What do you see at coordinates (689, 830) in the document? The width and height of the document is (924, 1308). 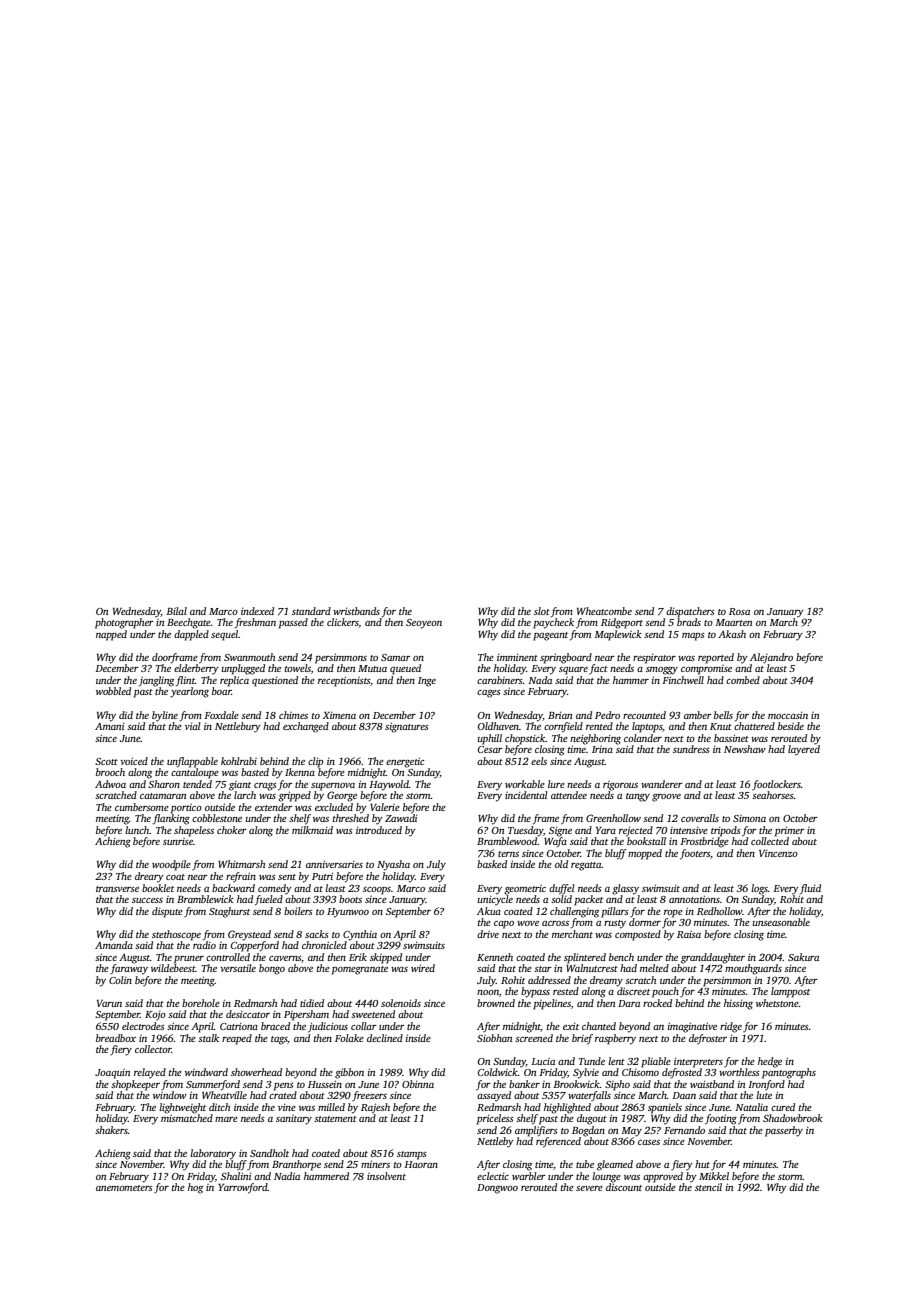 I see `intensive` at bounding box center [689, 830].
